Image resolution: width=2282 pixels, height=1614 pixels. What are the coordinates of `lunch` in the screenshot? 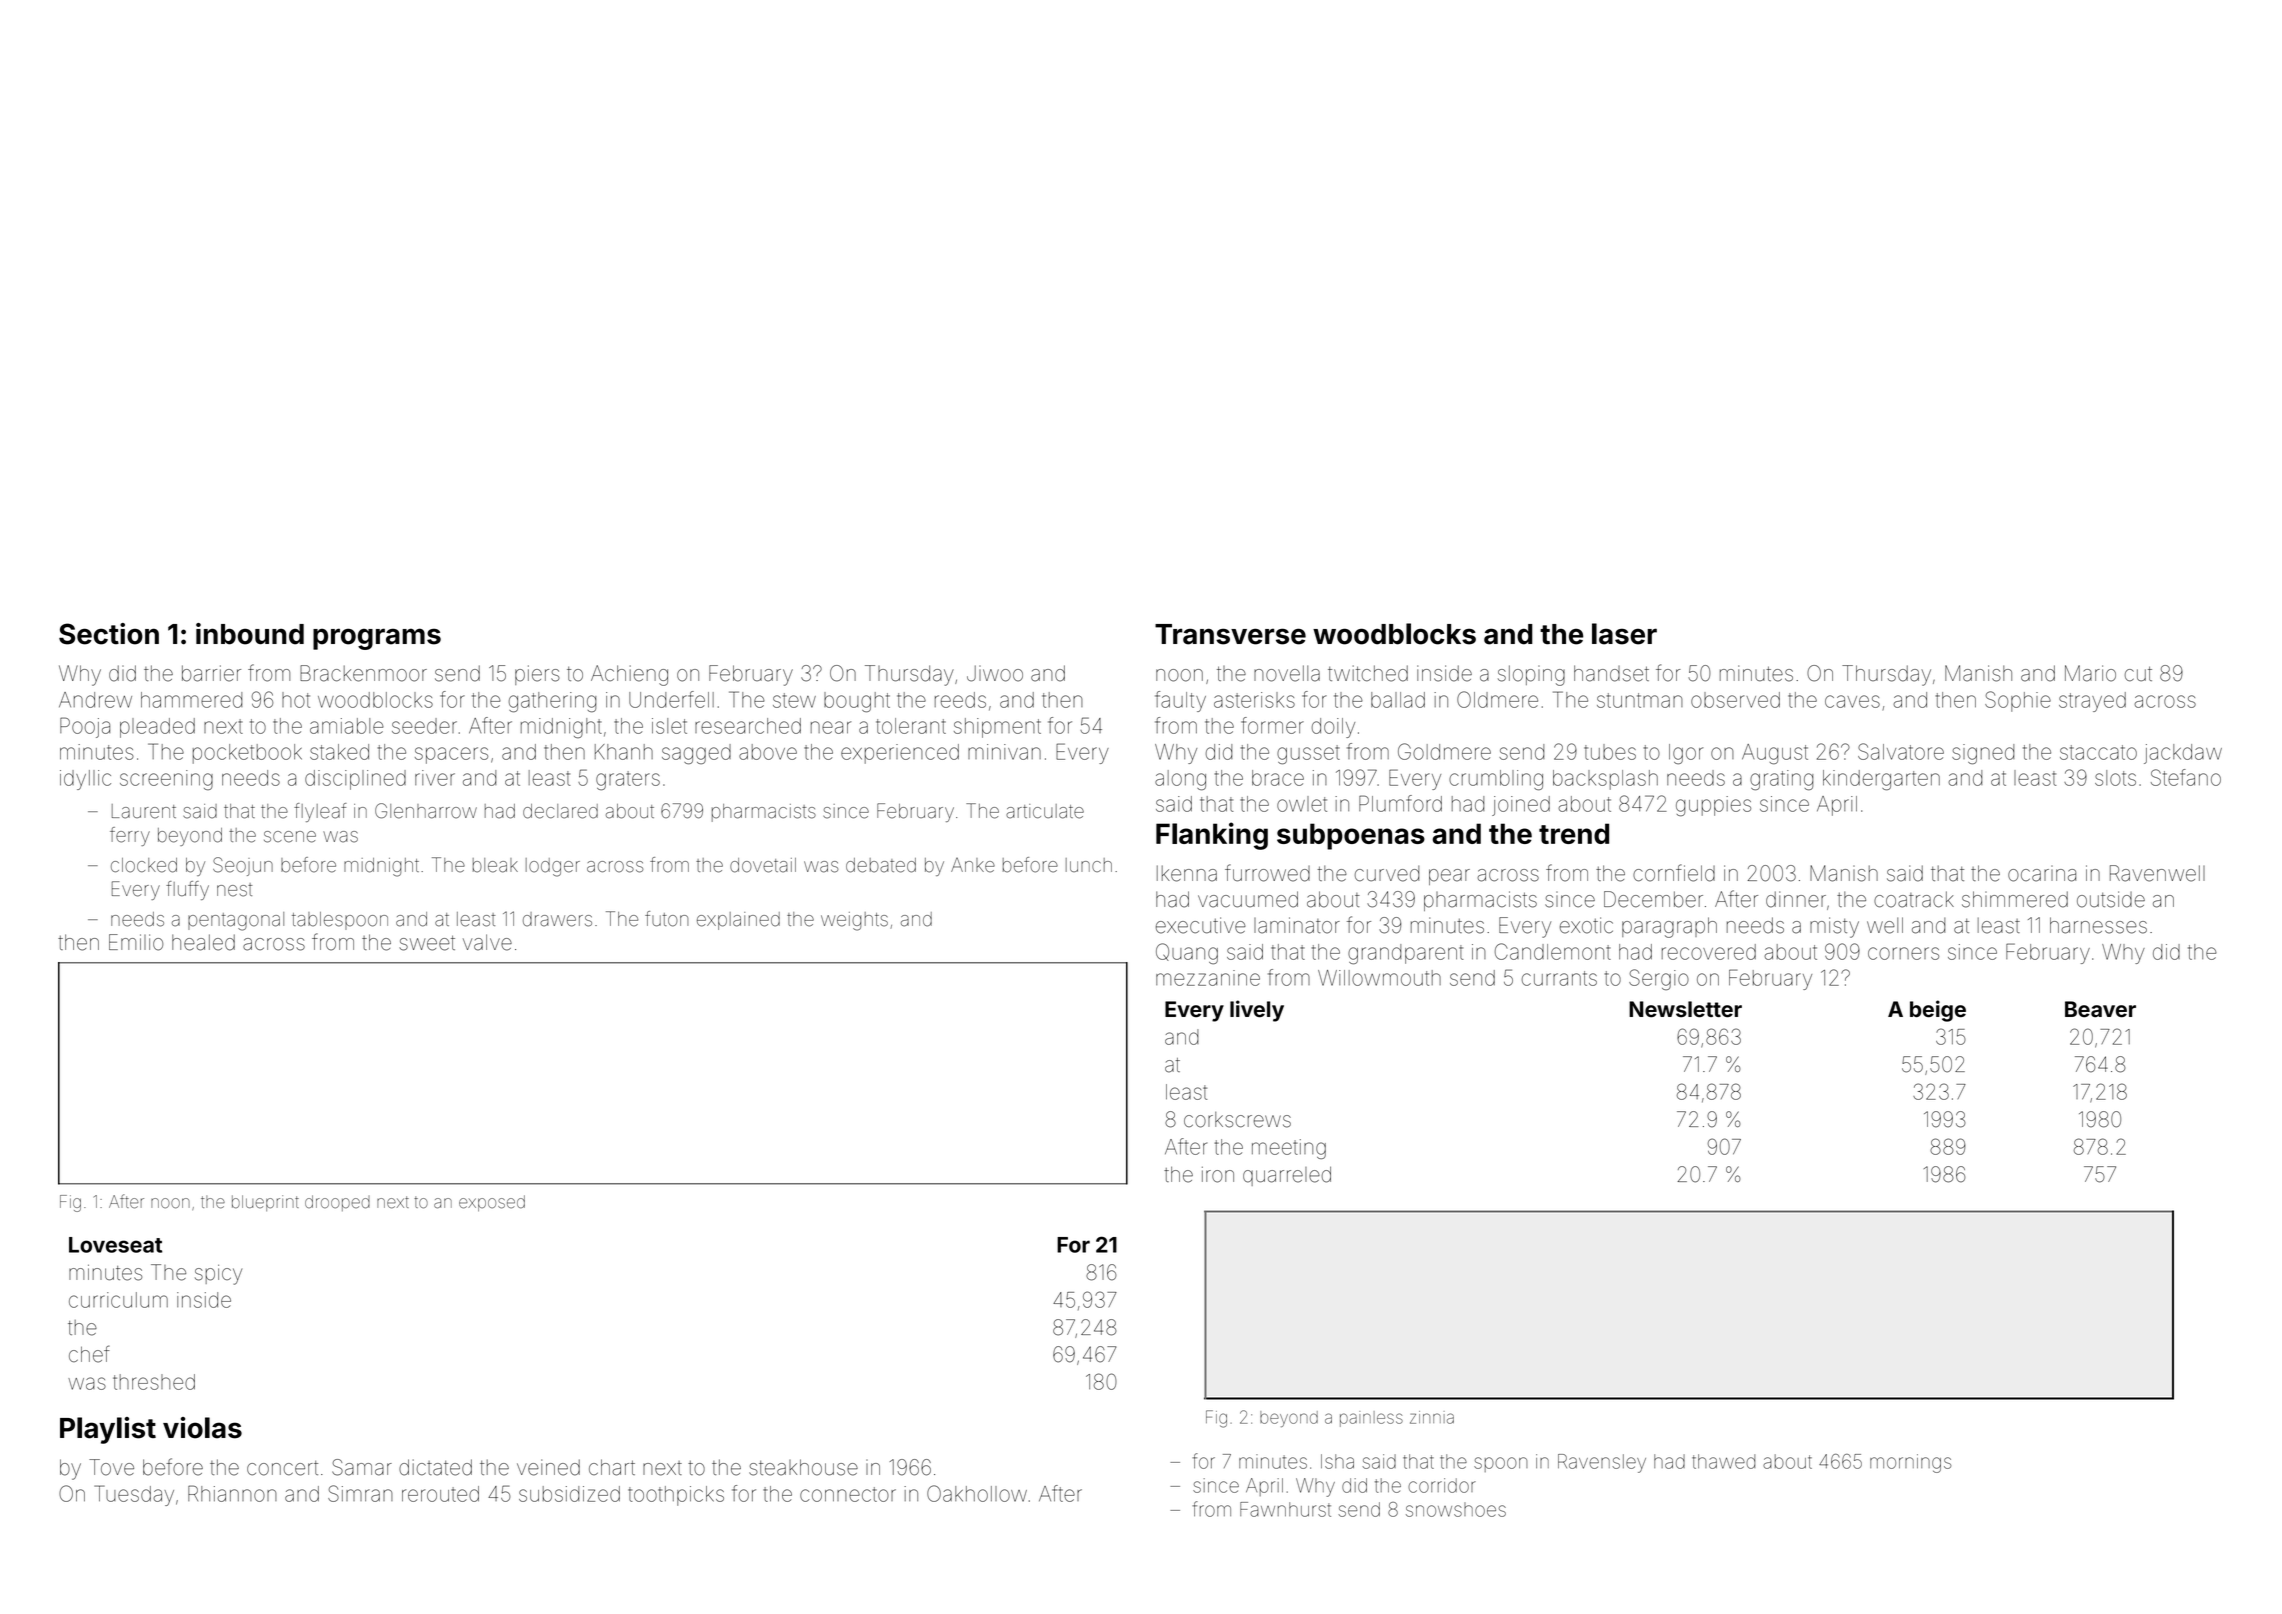 It's located at (1089, 865).
